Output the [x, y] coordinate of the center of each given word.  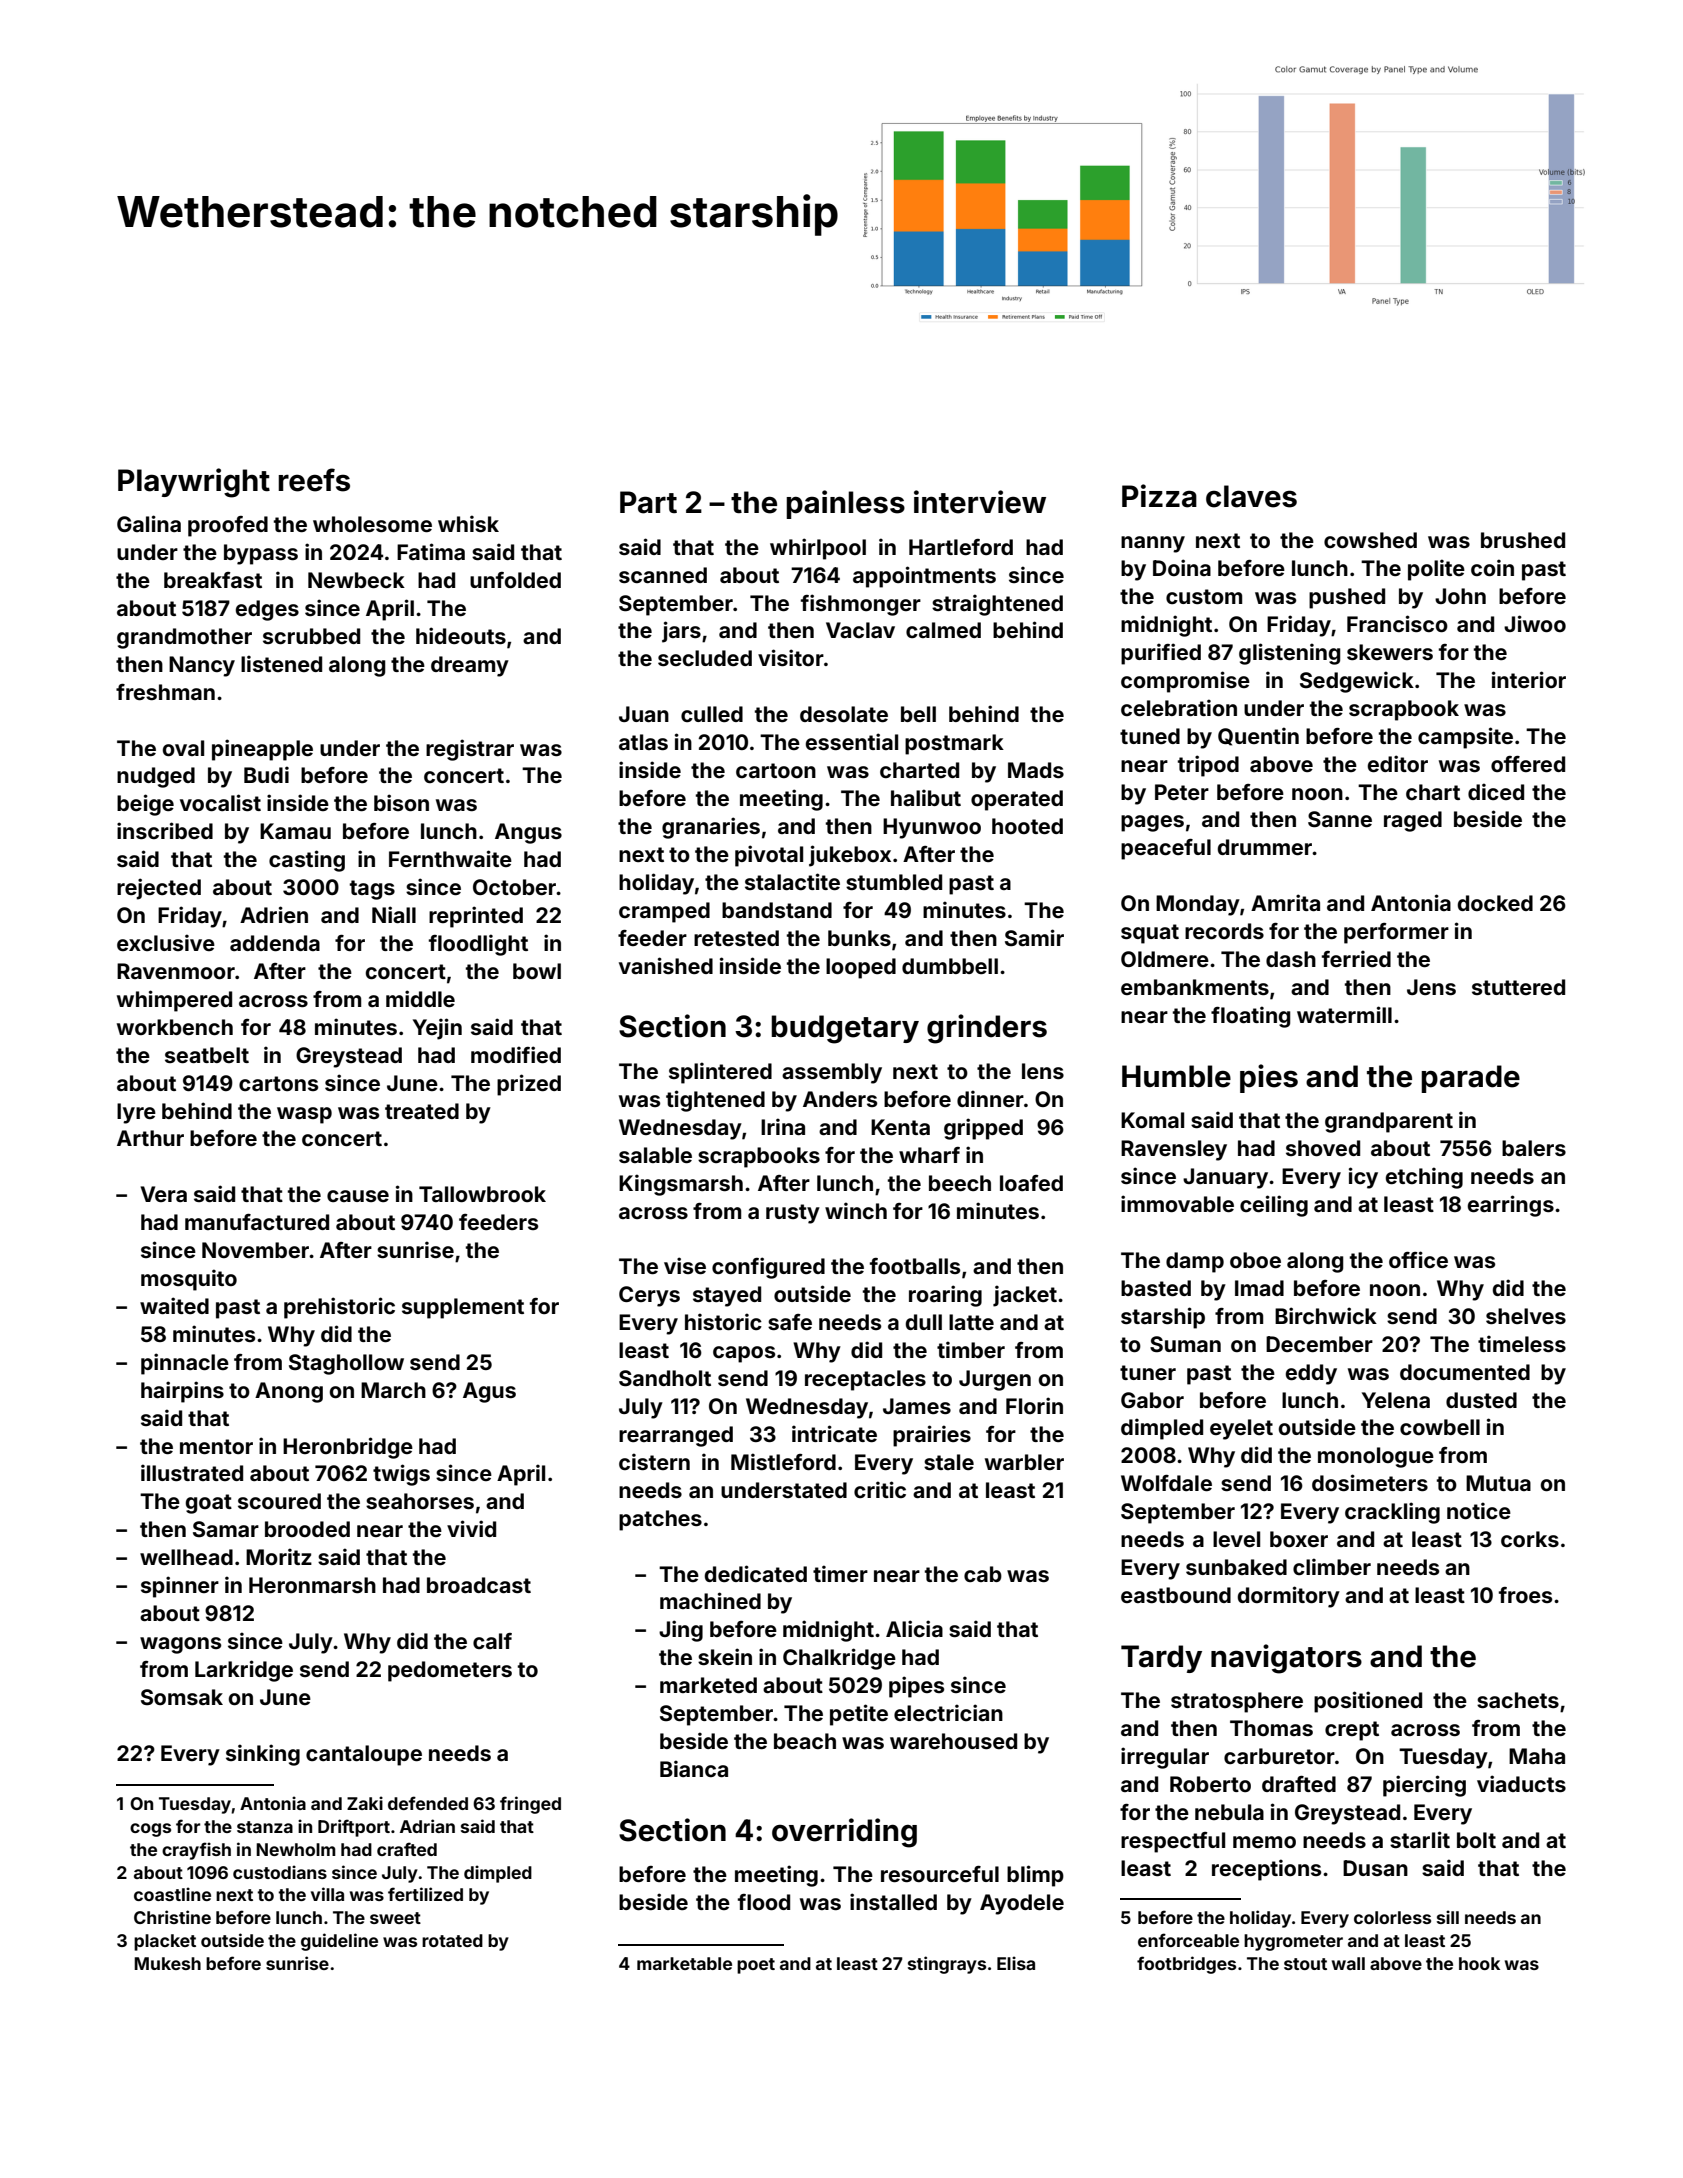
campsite [1465, 738]
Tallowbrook [482, 1194]
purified [1161, 654]
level [1236, 1539]
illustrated [192, 1472]
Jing [681, 1631]
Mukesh [167, 1963]
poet [756, 1966]
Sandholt [665, 1378]
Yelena [1396, 1400]
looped [861, 968]
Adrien [274, 914]
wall [1348, 1963]
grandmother [184, 638]
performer [1396, 933]
